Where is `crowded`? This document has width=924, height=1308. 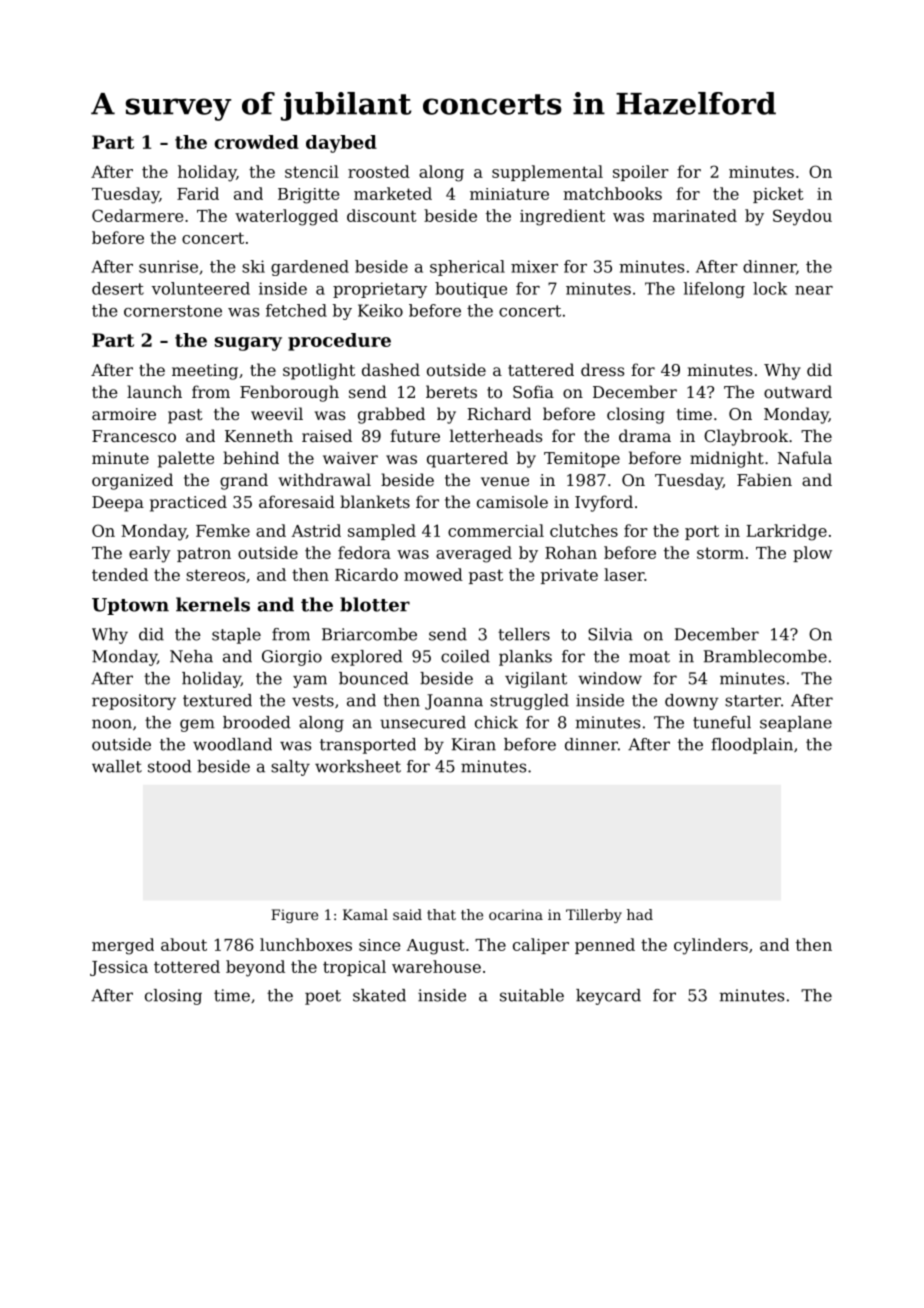 crowded is located at coordinates (257, 142).
